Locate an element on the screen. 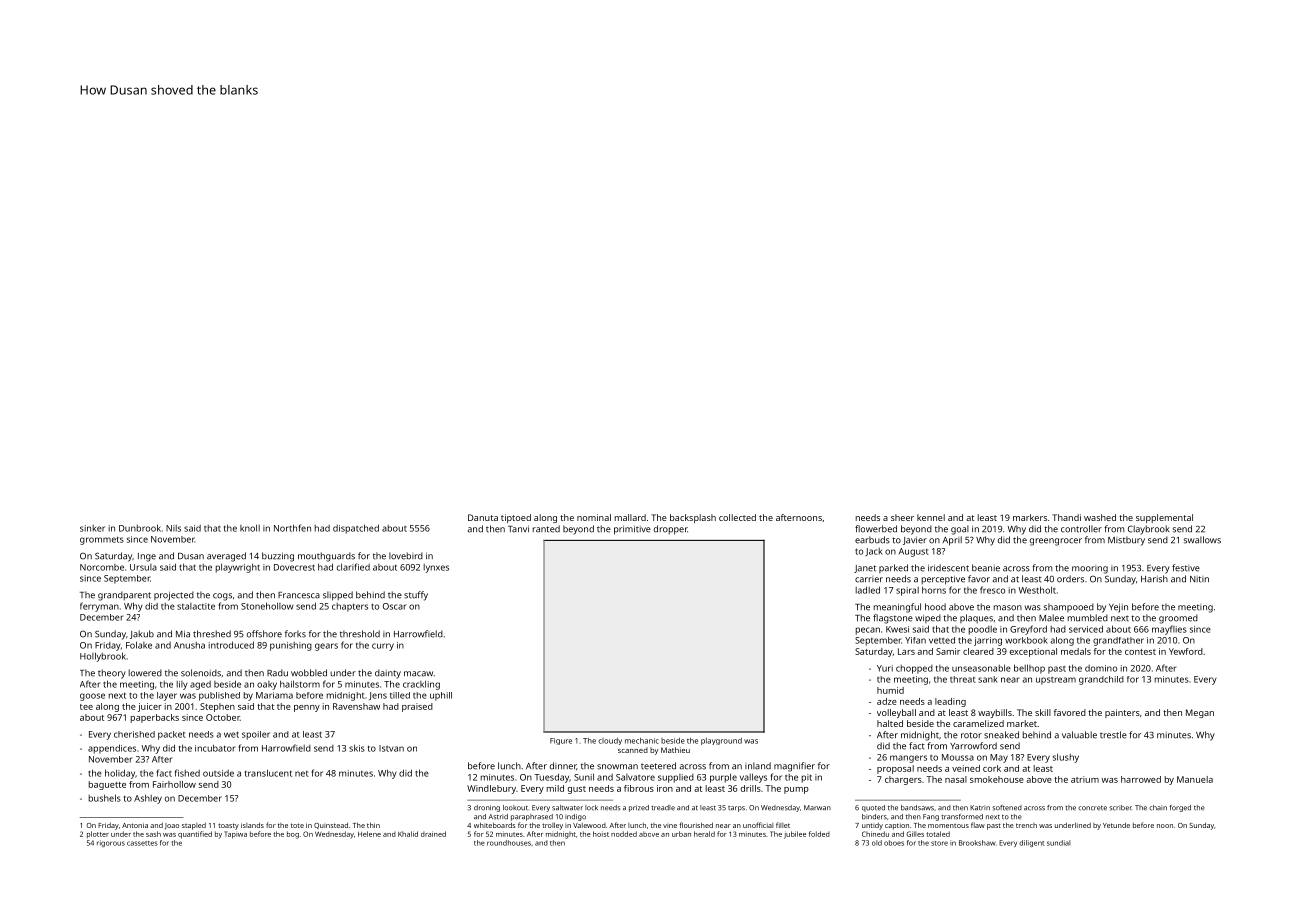 The image size is (1308, 924). rigorous is located at coordinates (111, 843).
